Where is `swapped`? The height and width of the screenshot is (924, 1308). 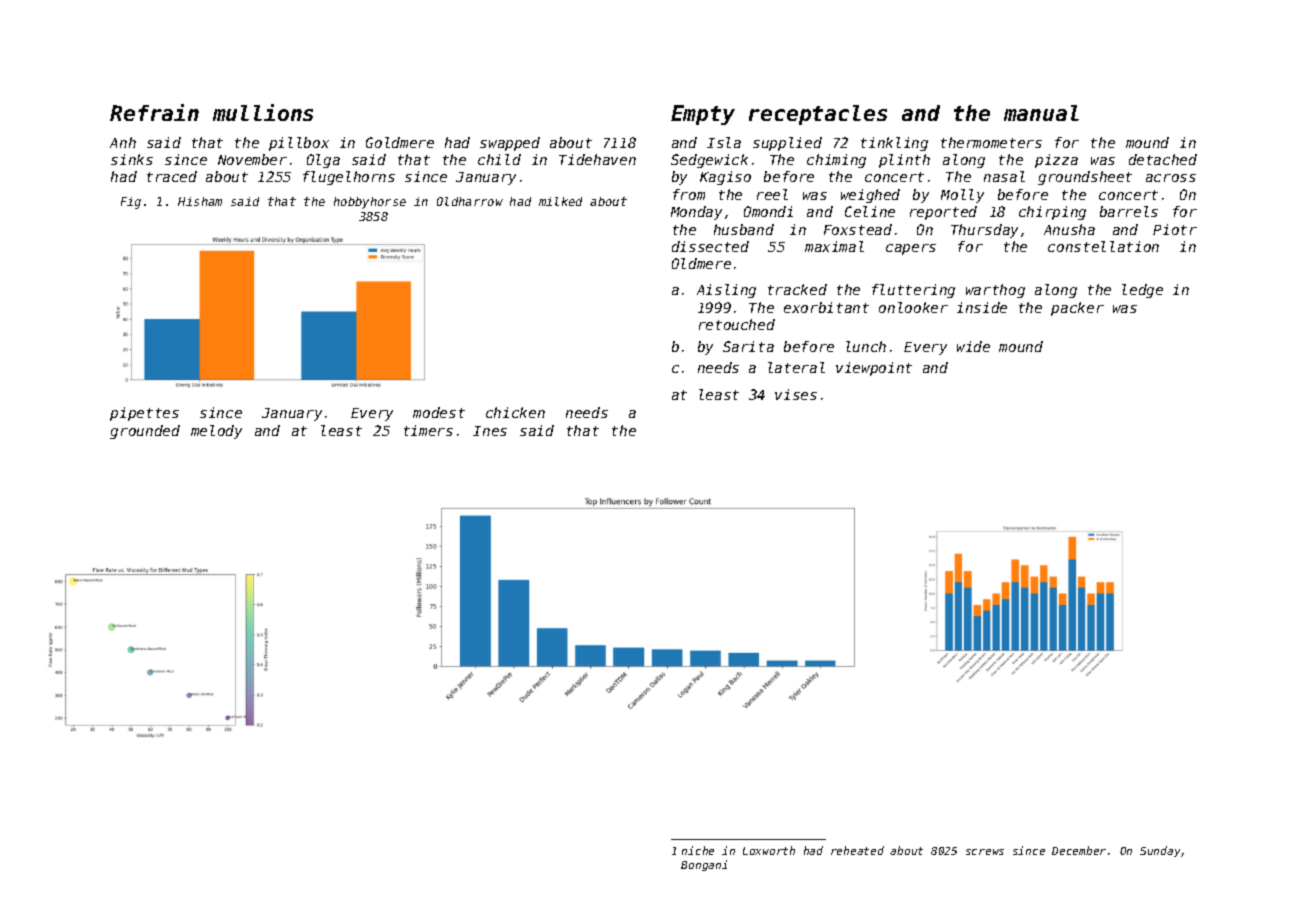 swapped is located at coordinates (510, 144).
